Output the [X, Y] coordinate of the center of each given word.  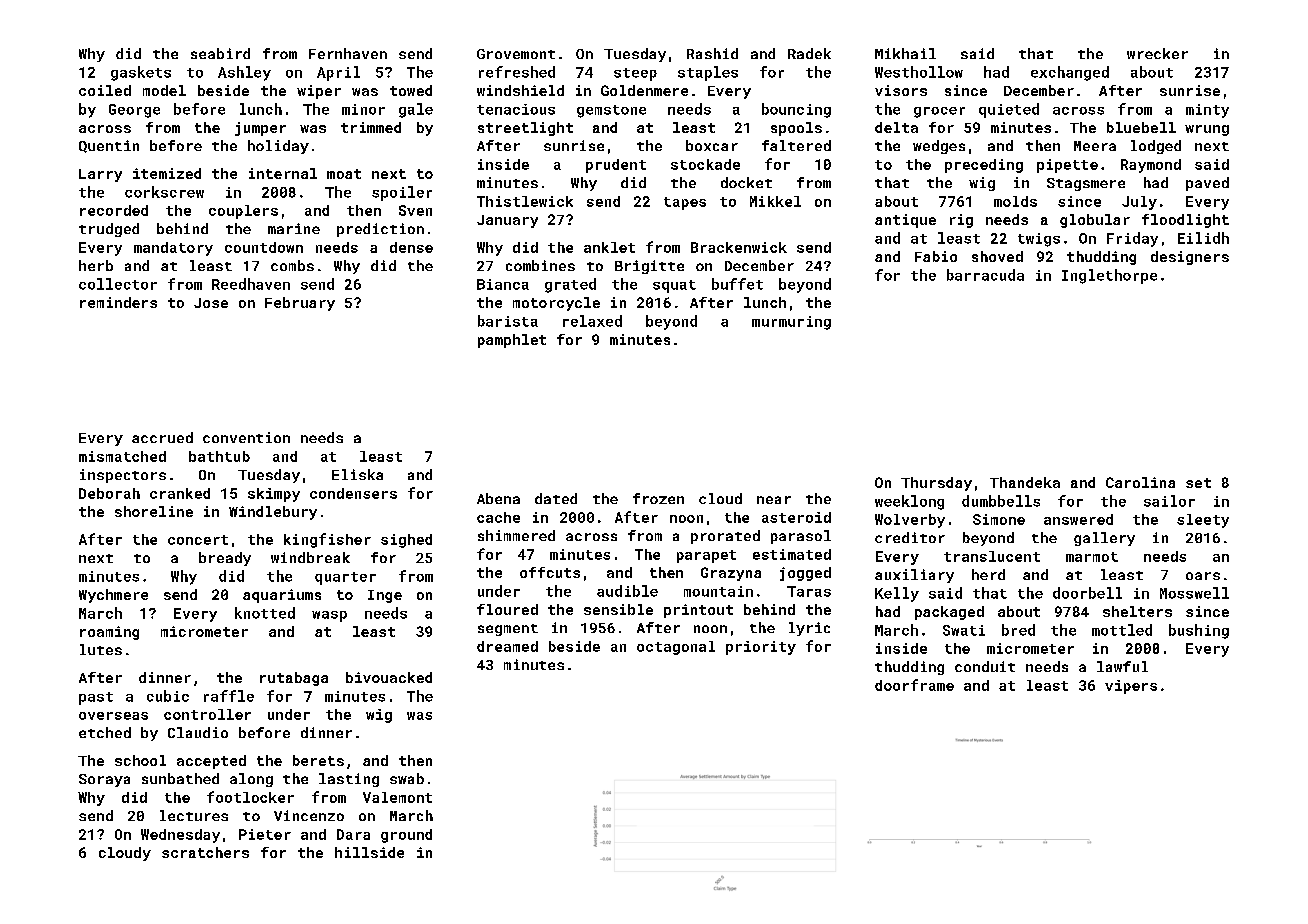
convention [246, 437]
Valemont [397, 797]
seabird [220, 53]
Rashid [712, 53]
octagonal [676, 648]
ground [406, 836]
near [774, 500]
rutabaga [294, 679]
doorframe [914, 685]
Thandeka [1025, 482]
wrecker [1157, 53]
